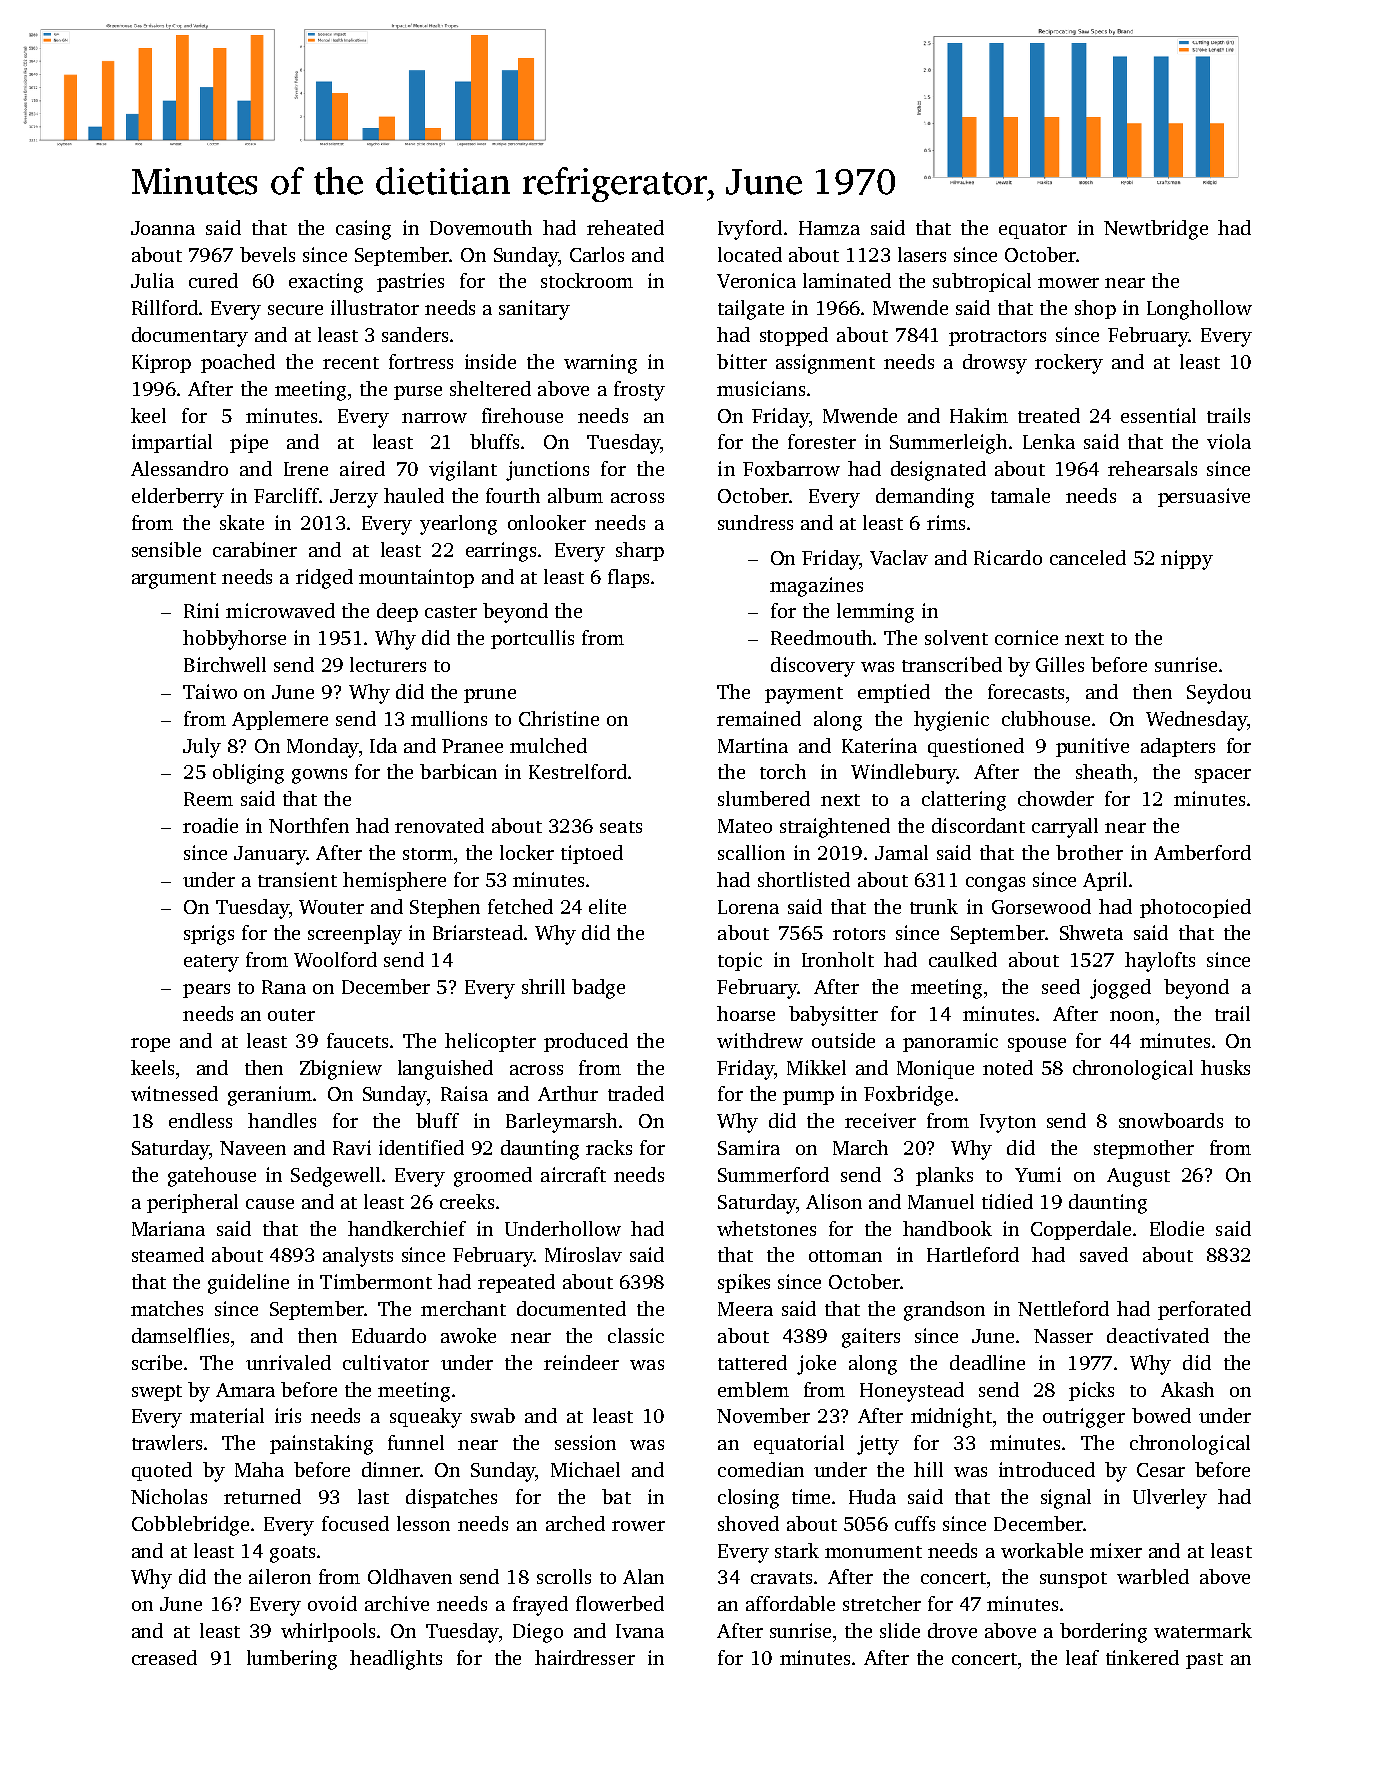 The height and width of the screenshot is (1789, 1382). What do you see at coordinates (280, 610) in the screenshot?
I see `microwaved` at bounding box center [280, 610].
